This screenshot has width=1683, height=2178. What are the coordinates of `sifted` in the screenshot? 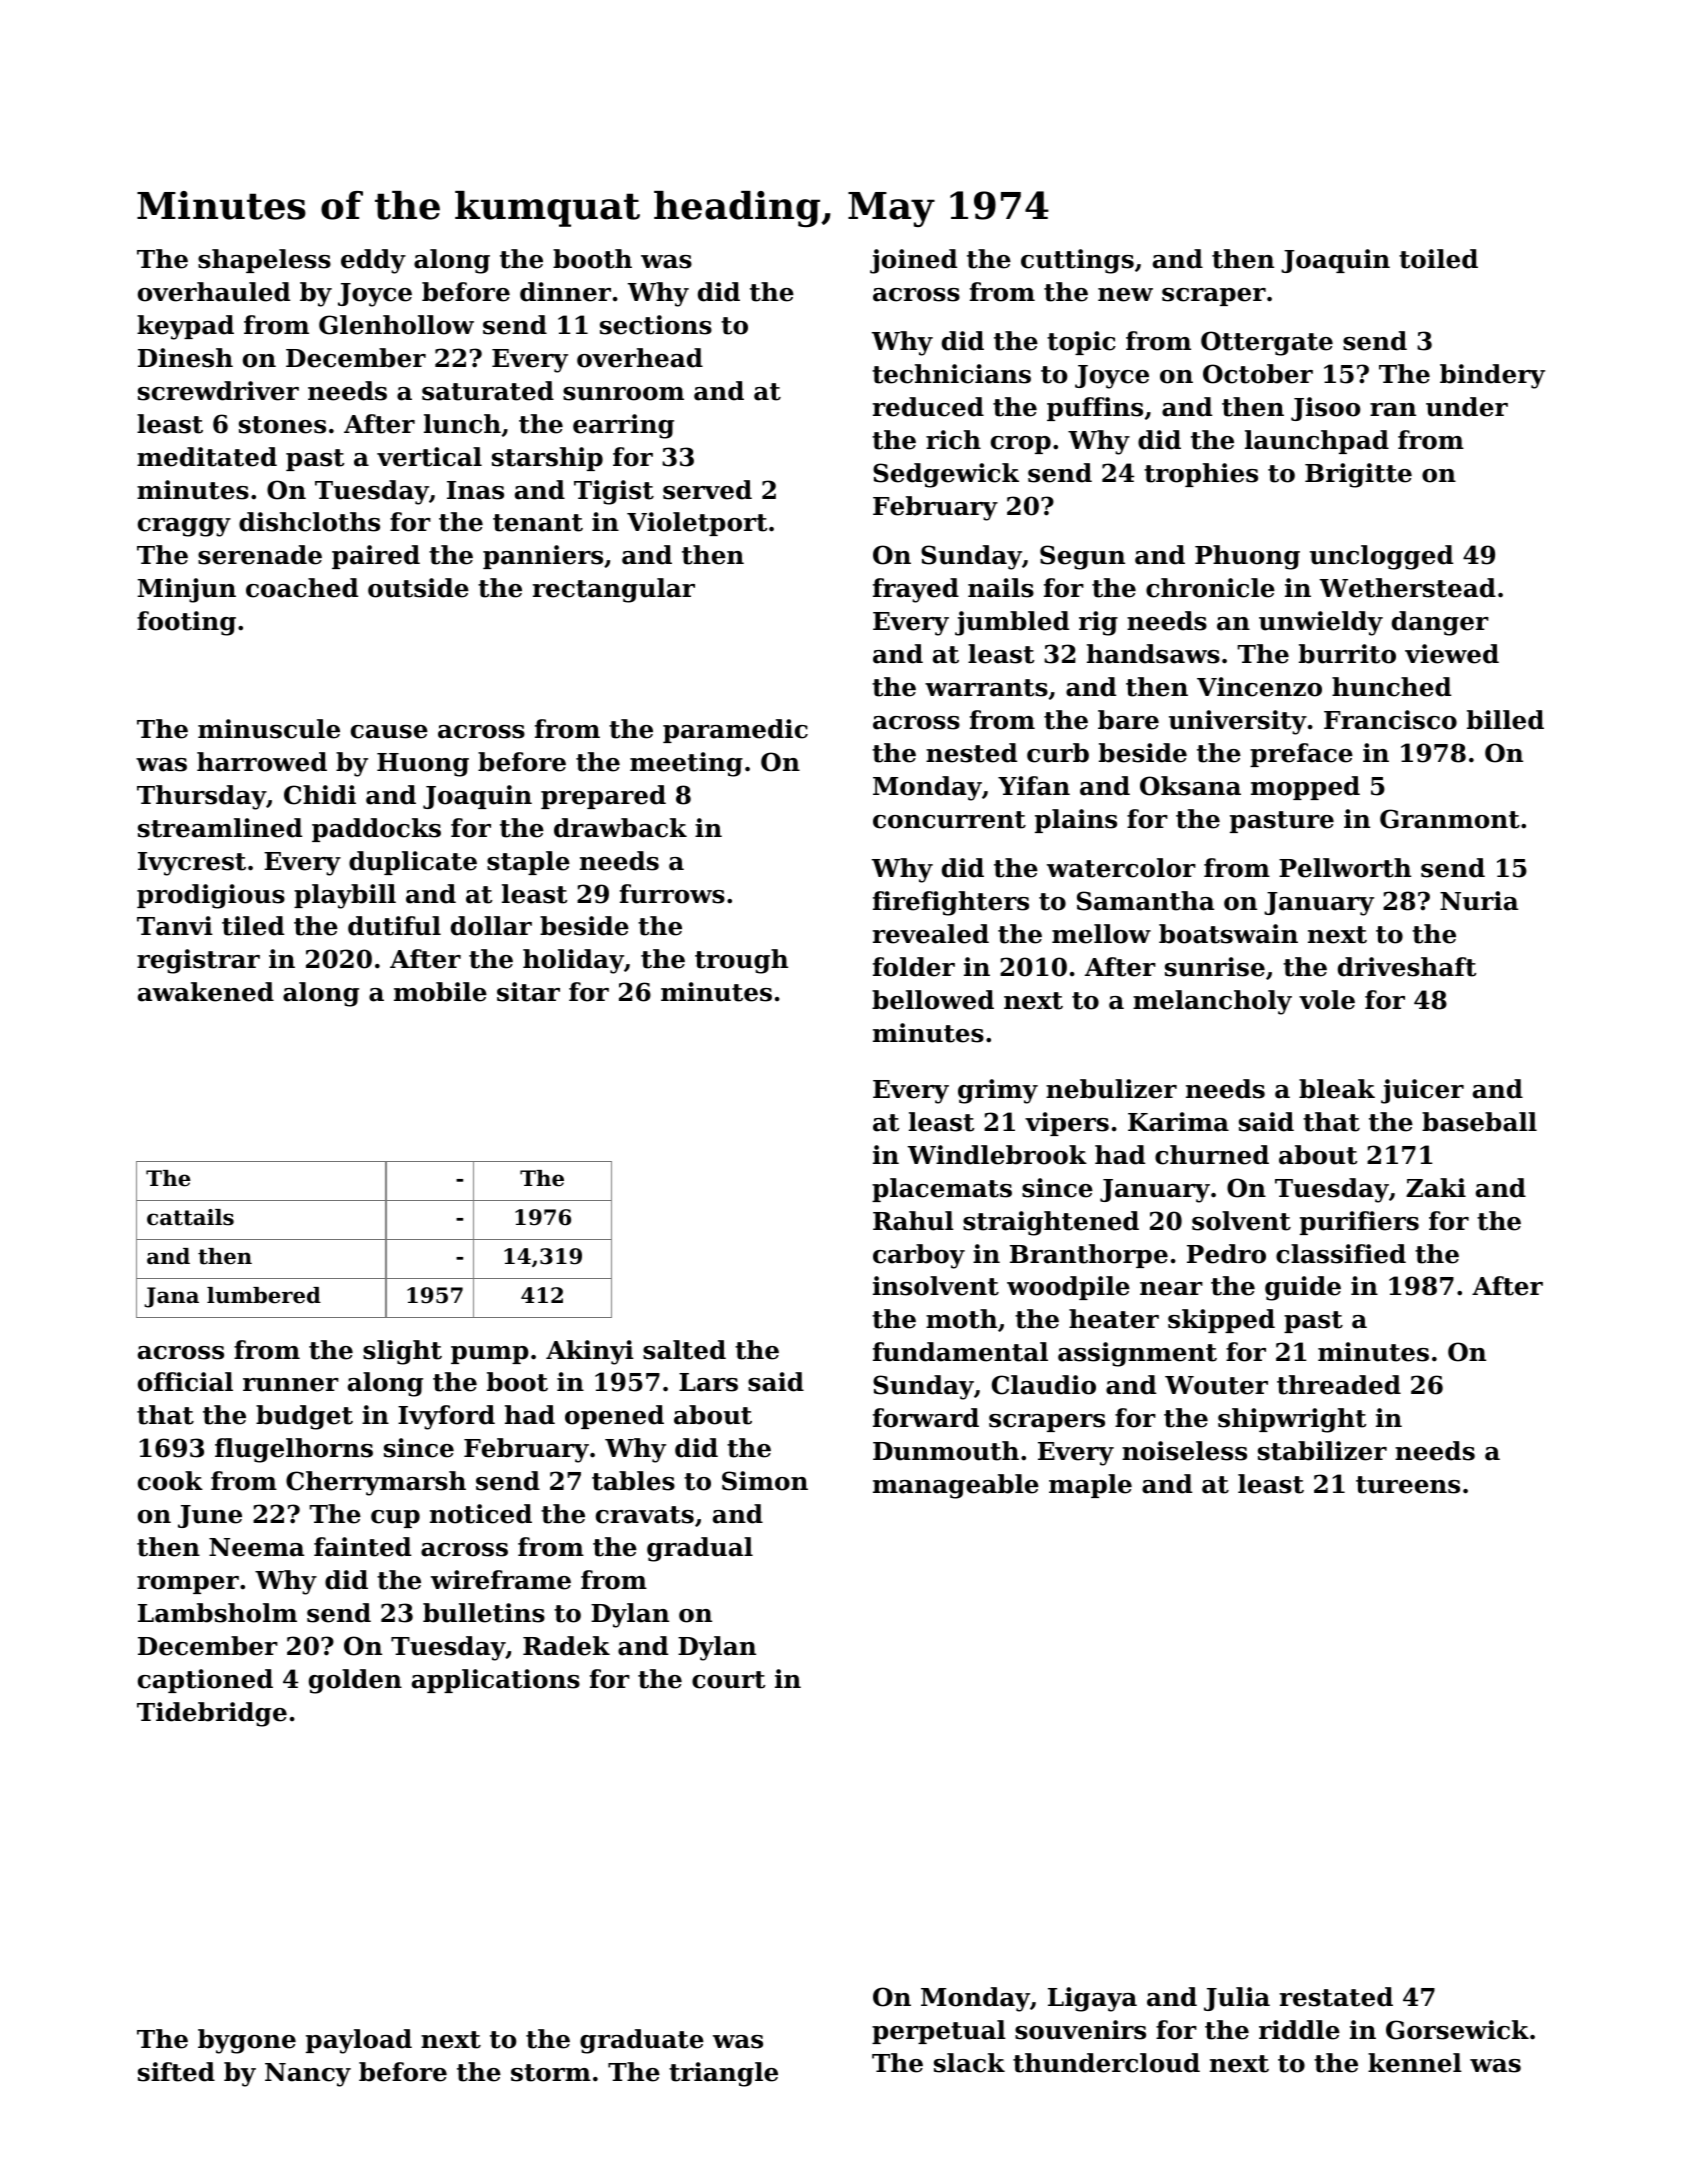 It's located at (176, 2072).
